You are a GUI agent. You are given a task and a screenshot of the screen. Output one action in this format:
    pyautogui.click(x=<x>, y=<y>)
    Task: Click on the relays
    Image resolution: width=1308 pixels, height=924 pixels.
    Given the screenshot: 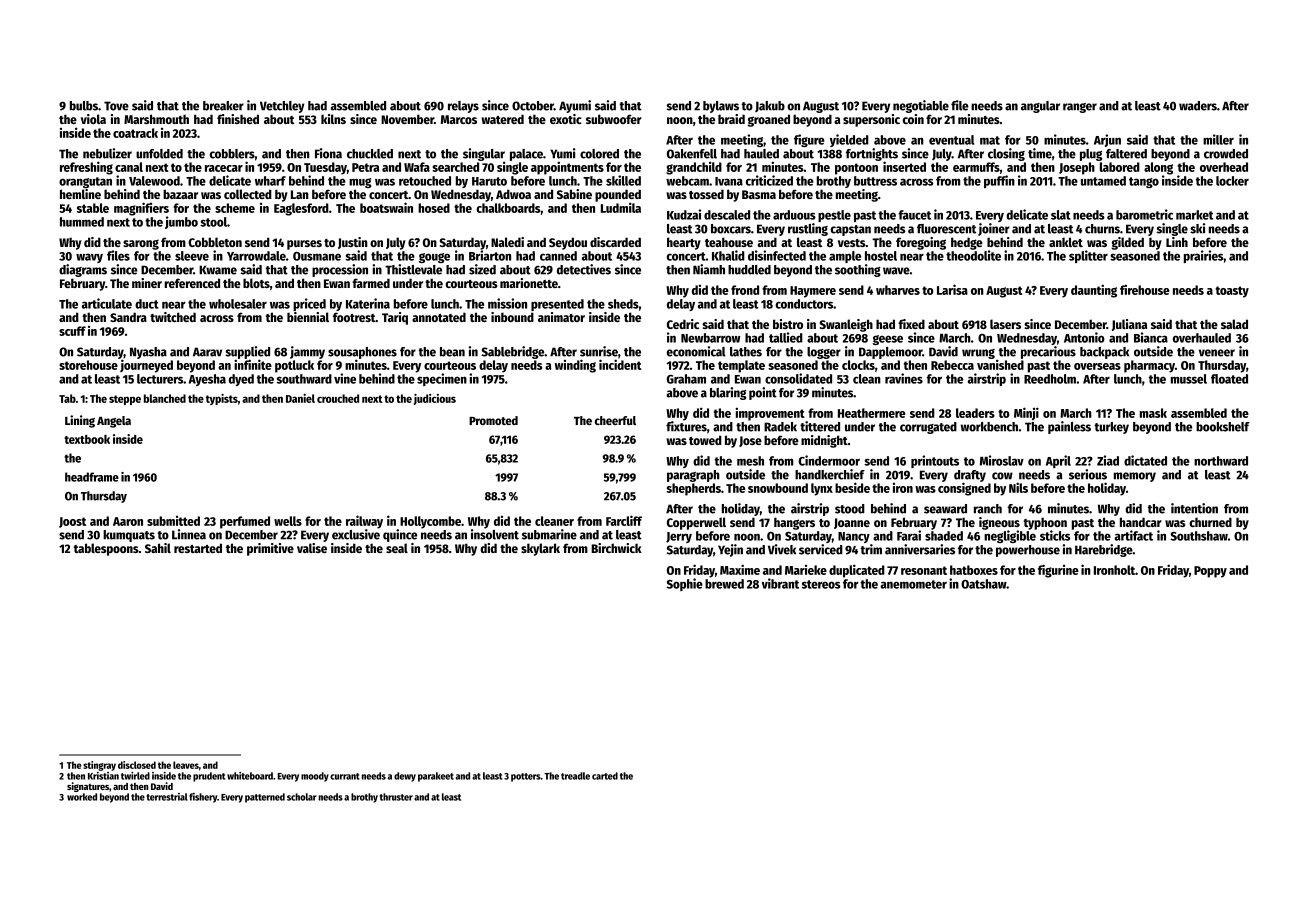 What is the action you would take?
    pyautogui.click(x=463, y=107)
